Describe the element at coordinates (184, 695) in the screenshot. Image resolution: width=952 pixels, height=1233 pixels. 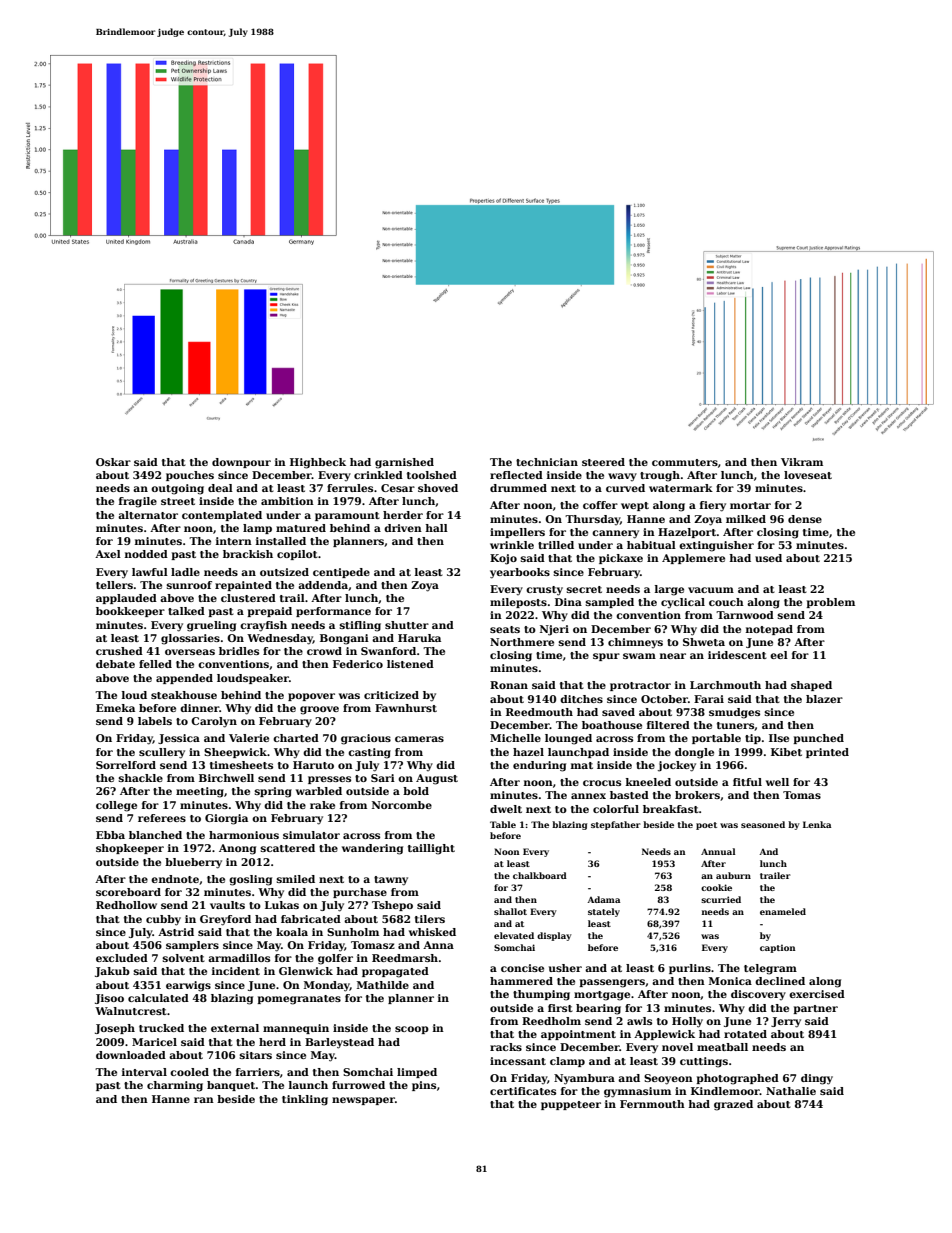
I see `steakhouse` at that location.
